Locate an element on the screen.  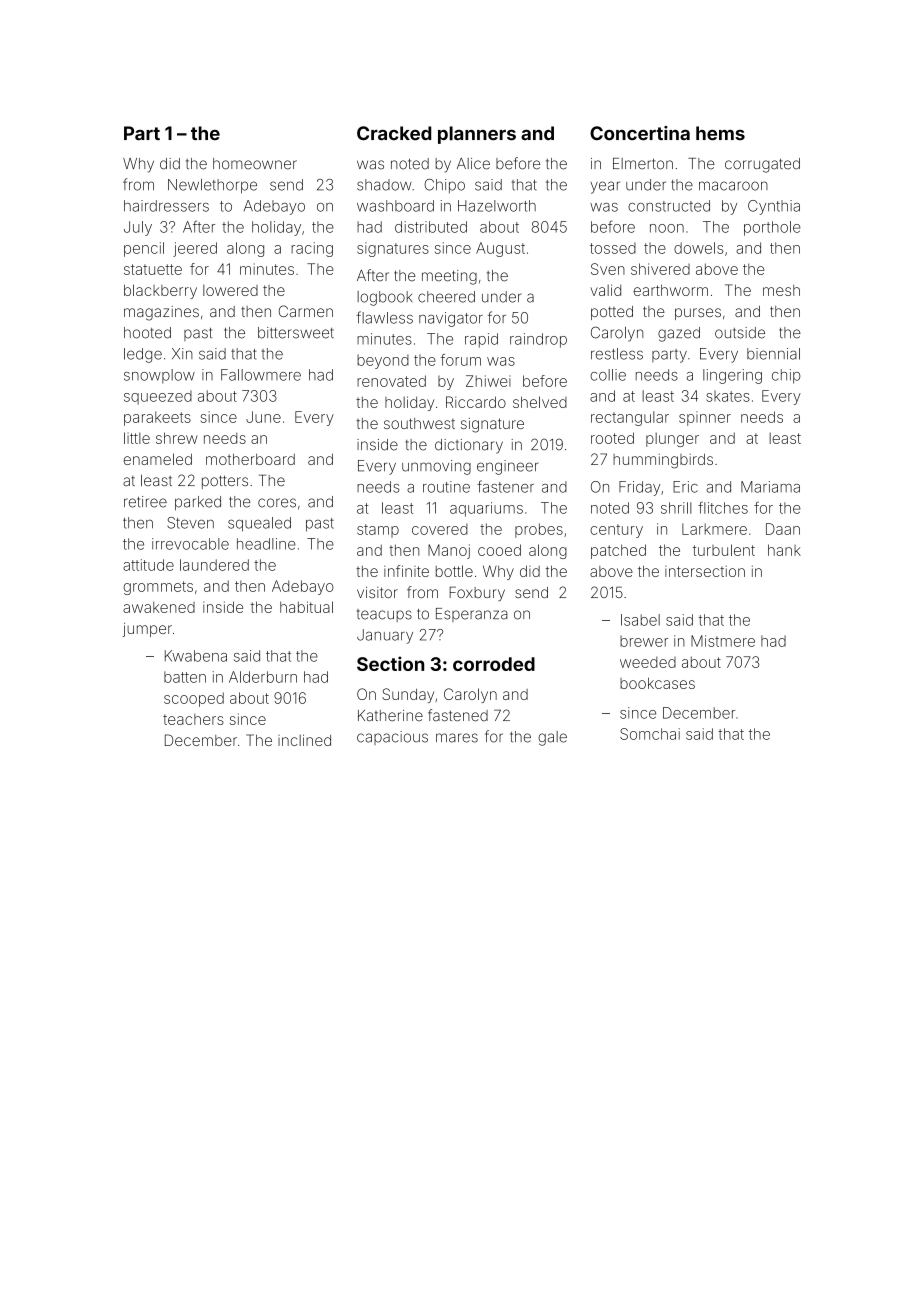
jeered is located at coordinates (195, 249).
